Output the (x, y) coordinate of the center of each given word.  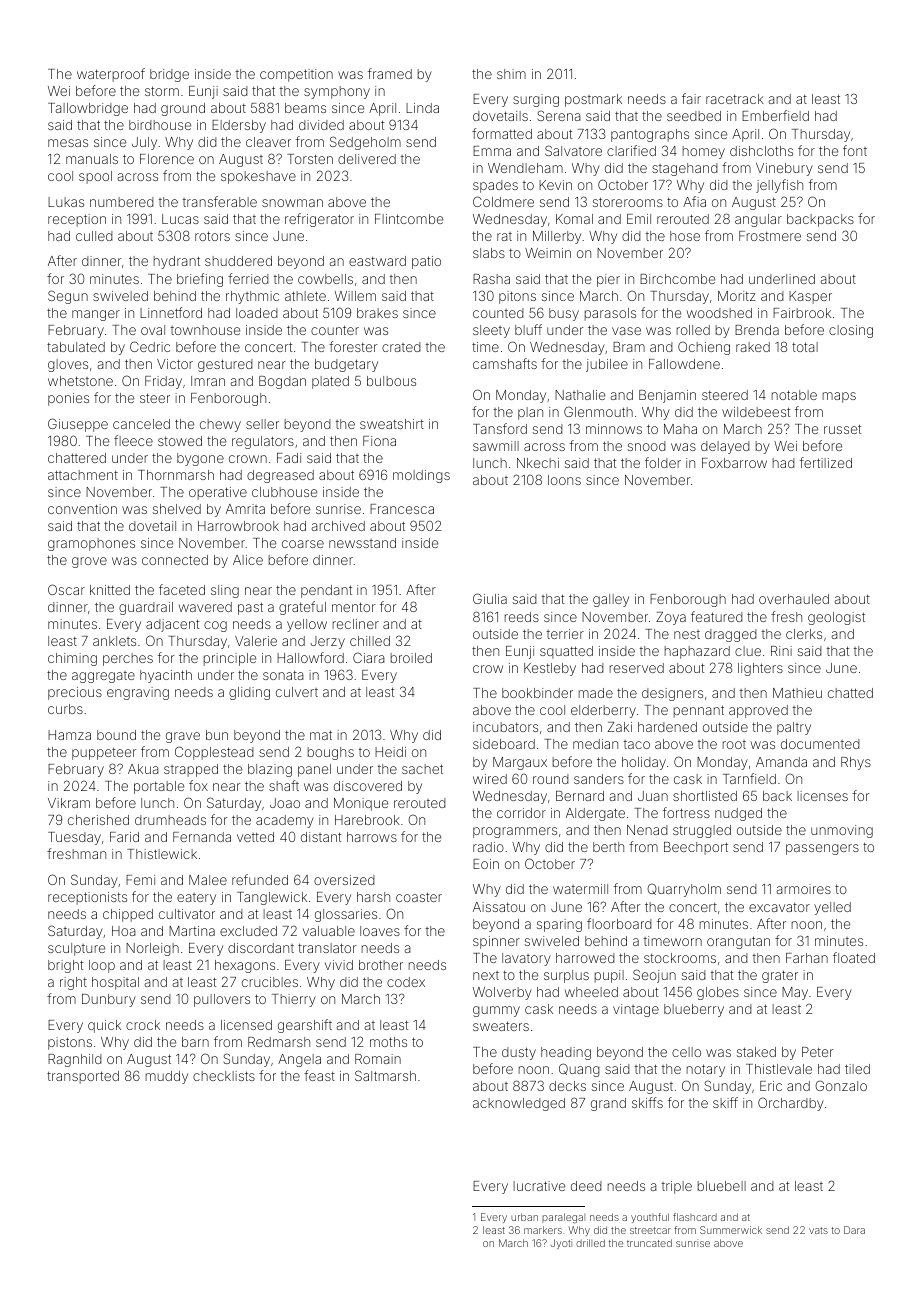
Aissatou (499, 907)
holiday (644, 763)
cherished (98, 820)
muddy (167, 1077)
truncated (649, 1243)
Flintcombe (409, 219)
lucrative (539, 1186)
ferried (248, 278)
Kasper (810, 297)
